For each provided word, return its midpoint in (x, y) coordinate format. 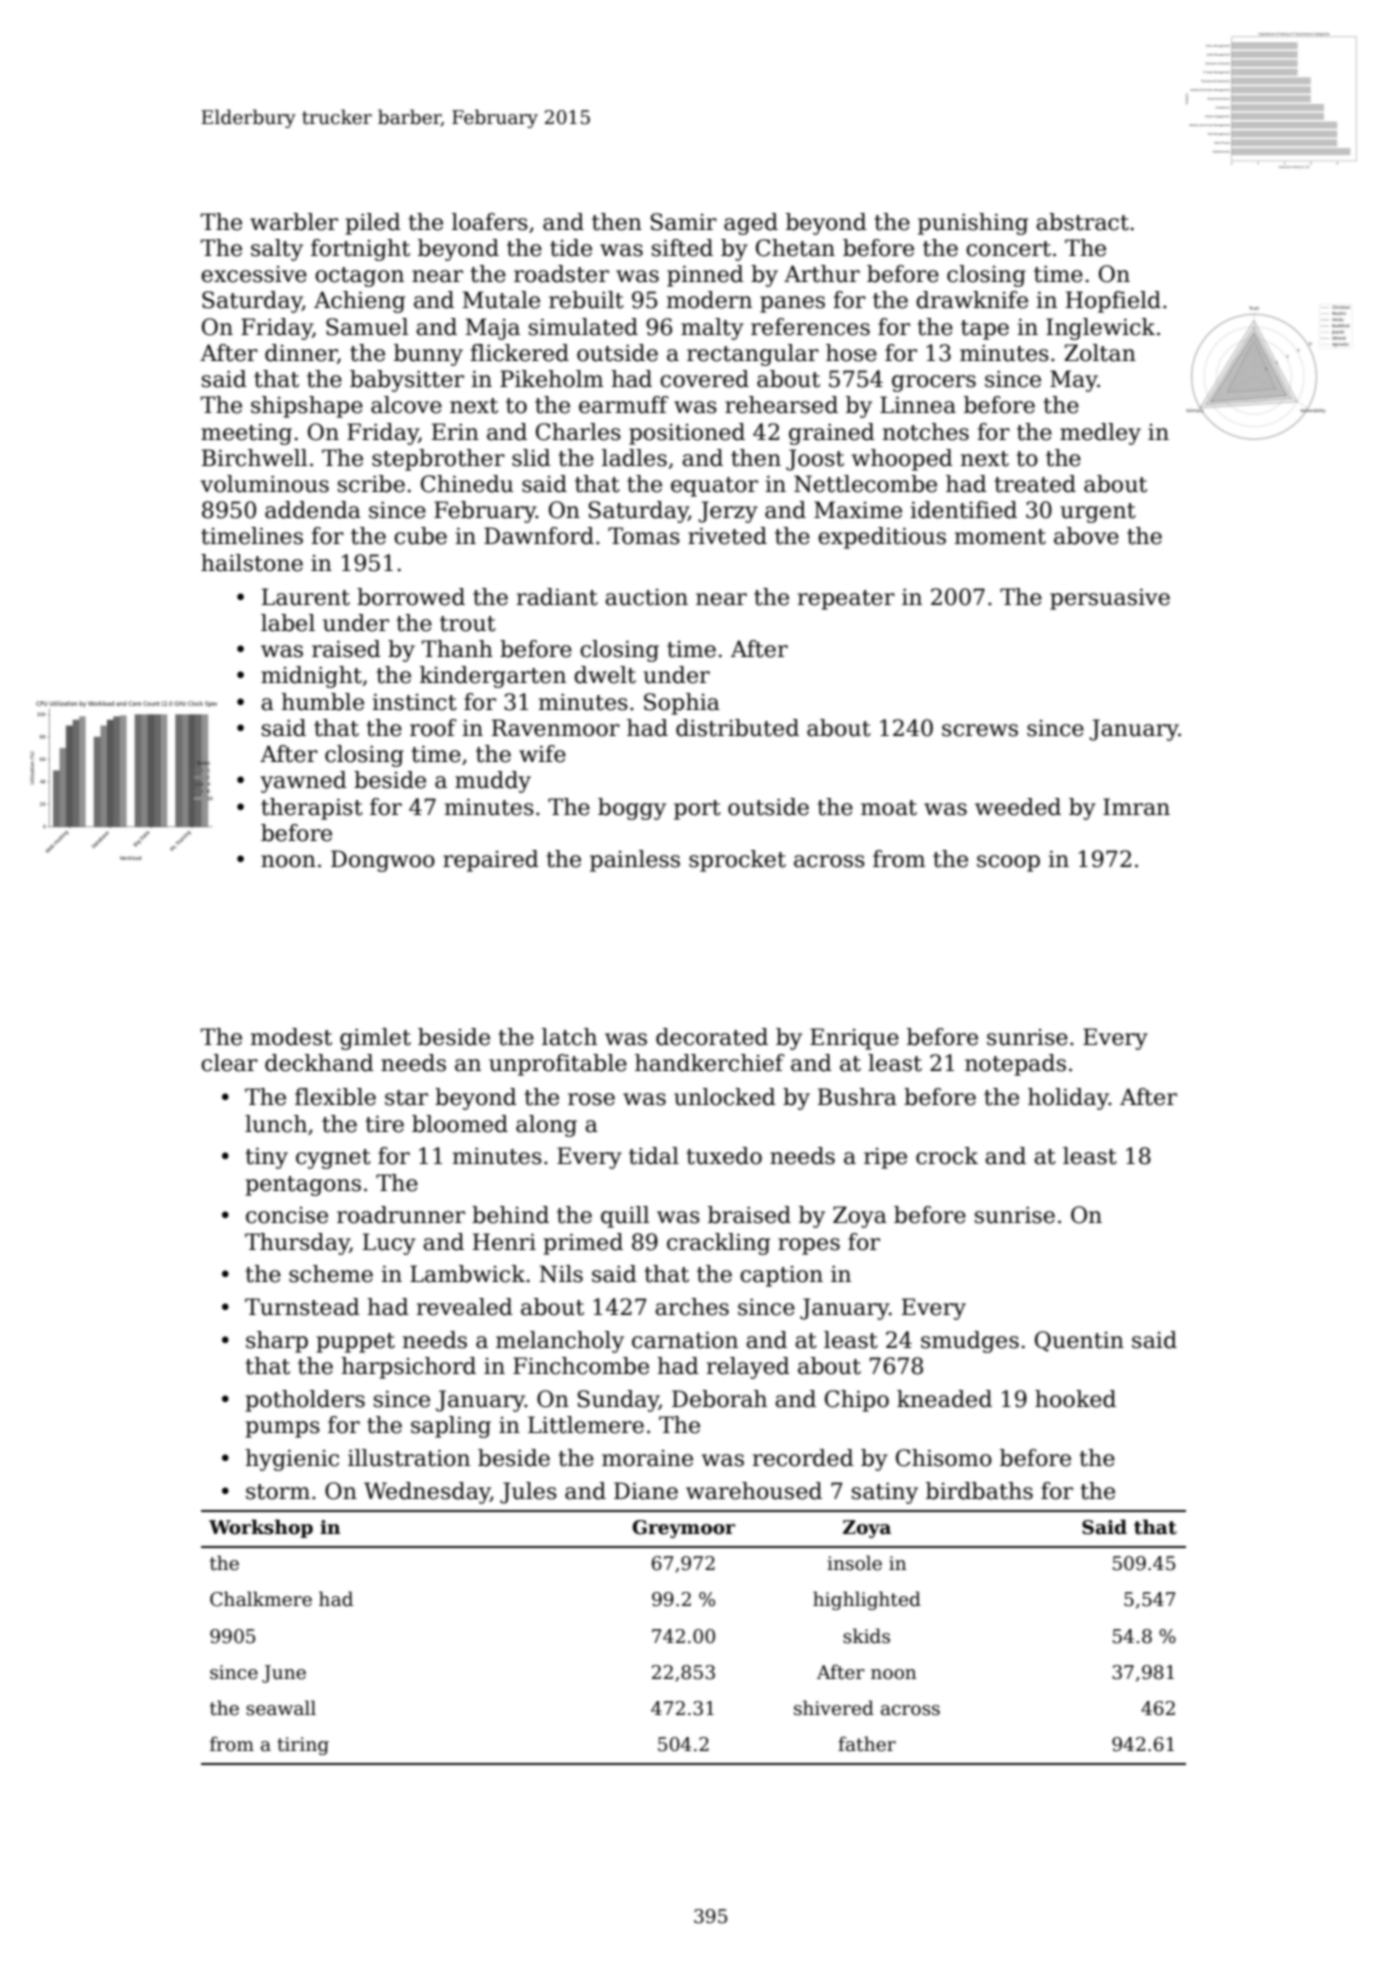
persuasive (1110, 599)
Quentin (1079, 1341)
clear (229, 1063)
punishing (973, 224)
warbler (294, 222)
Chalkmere (261, 1599)
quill (625, 1217)
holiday (1068, 1099)
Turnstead (302, 1307)
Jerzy (728, 512)
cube (420, 536)
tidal (654, 1156)
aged (751, 224)
